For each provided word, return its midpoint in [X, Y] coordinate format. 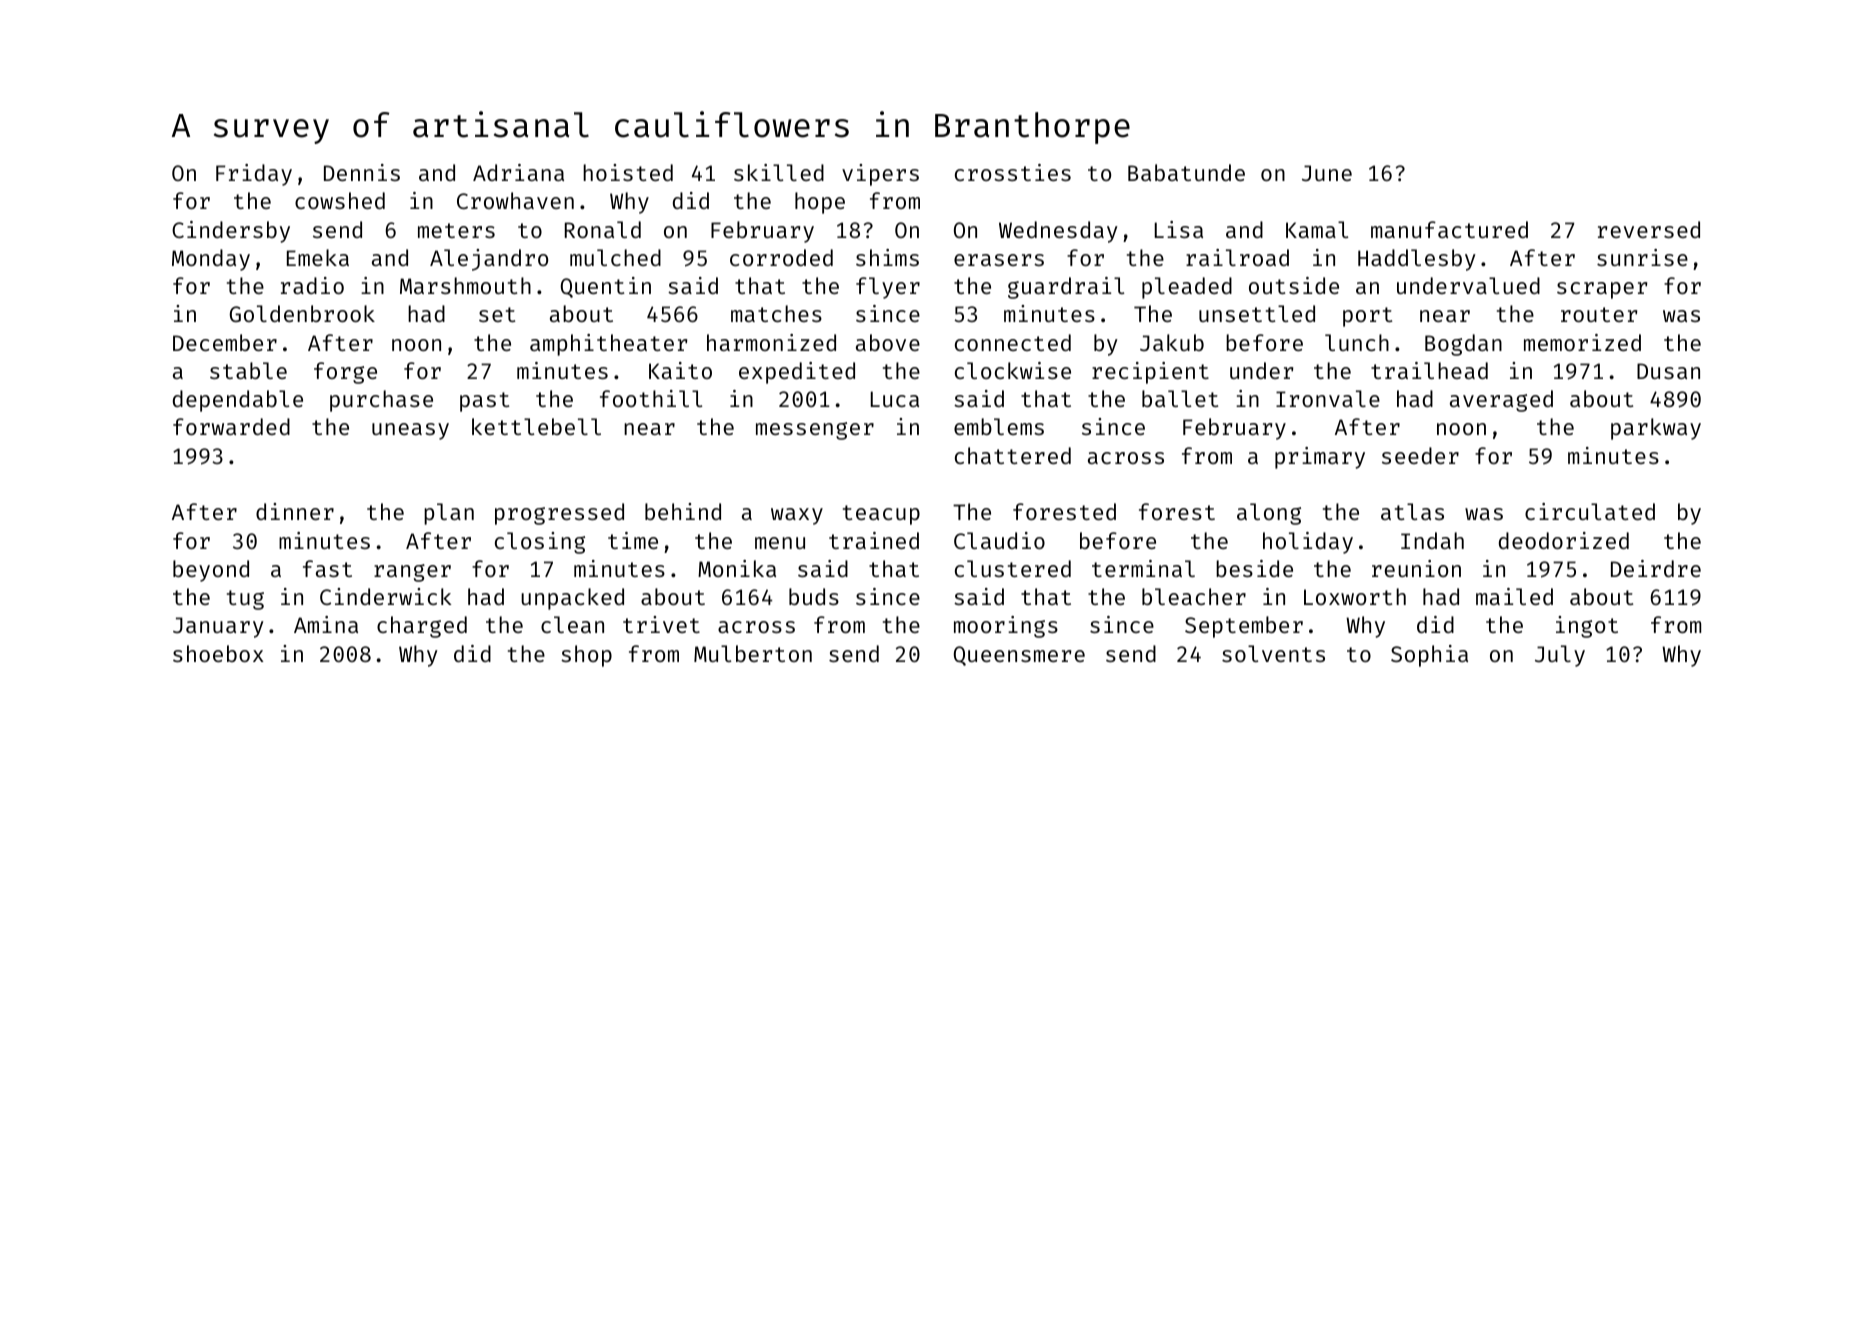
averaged [1501, 401]
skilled [779, 172]
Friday [254, 175]
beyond [211, 571]
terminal [1143, 568]
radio [312, 285]
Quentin [606, 287]
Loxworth [1355, 596]
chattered [1013, 455]
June [1327, 173]
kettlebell [536, 426]
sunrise [1642, 257]
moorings [1006, 627]
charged [422, 627]
